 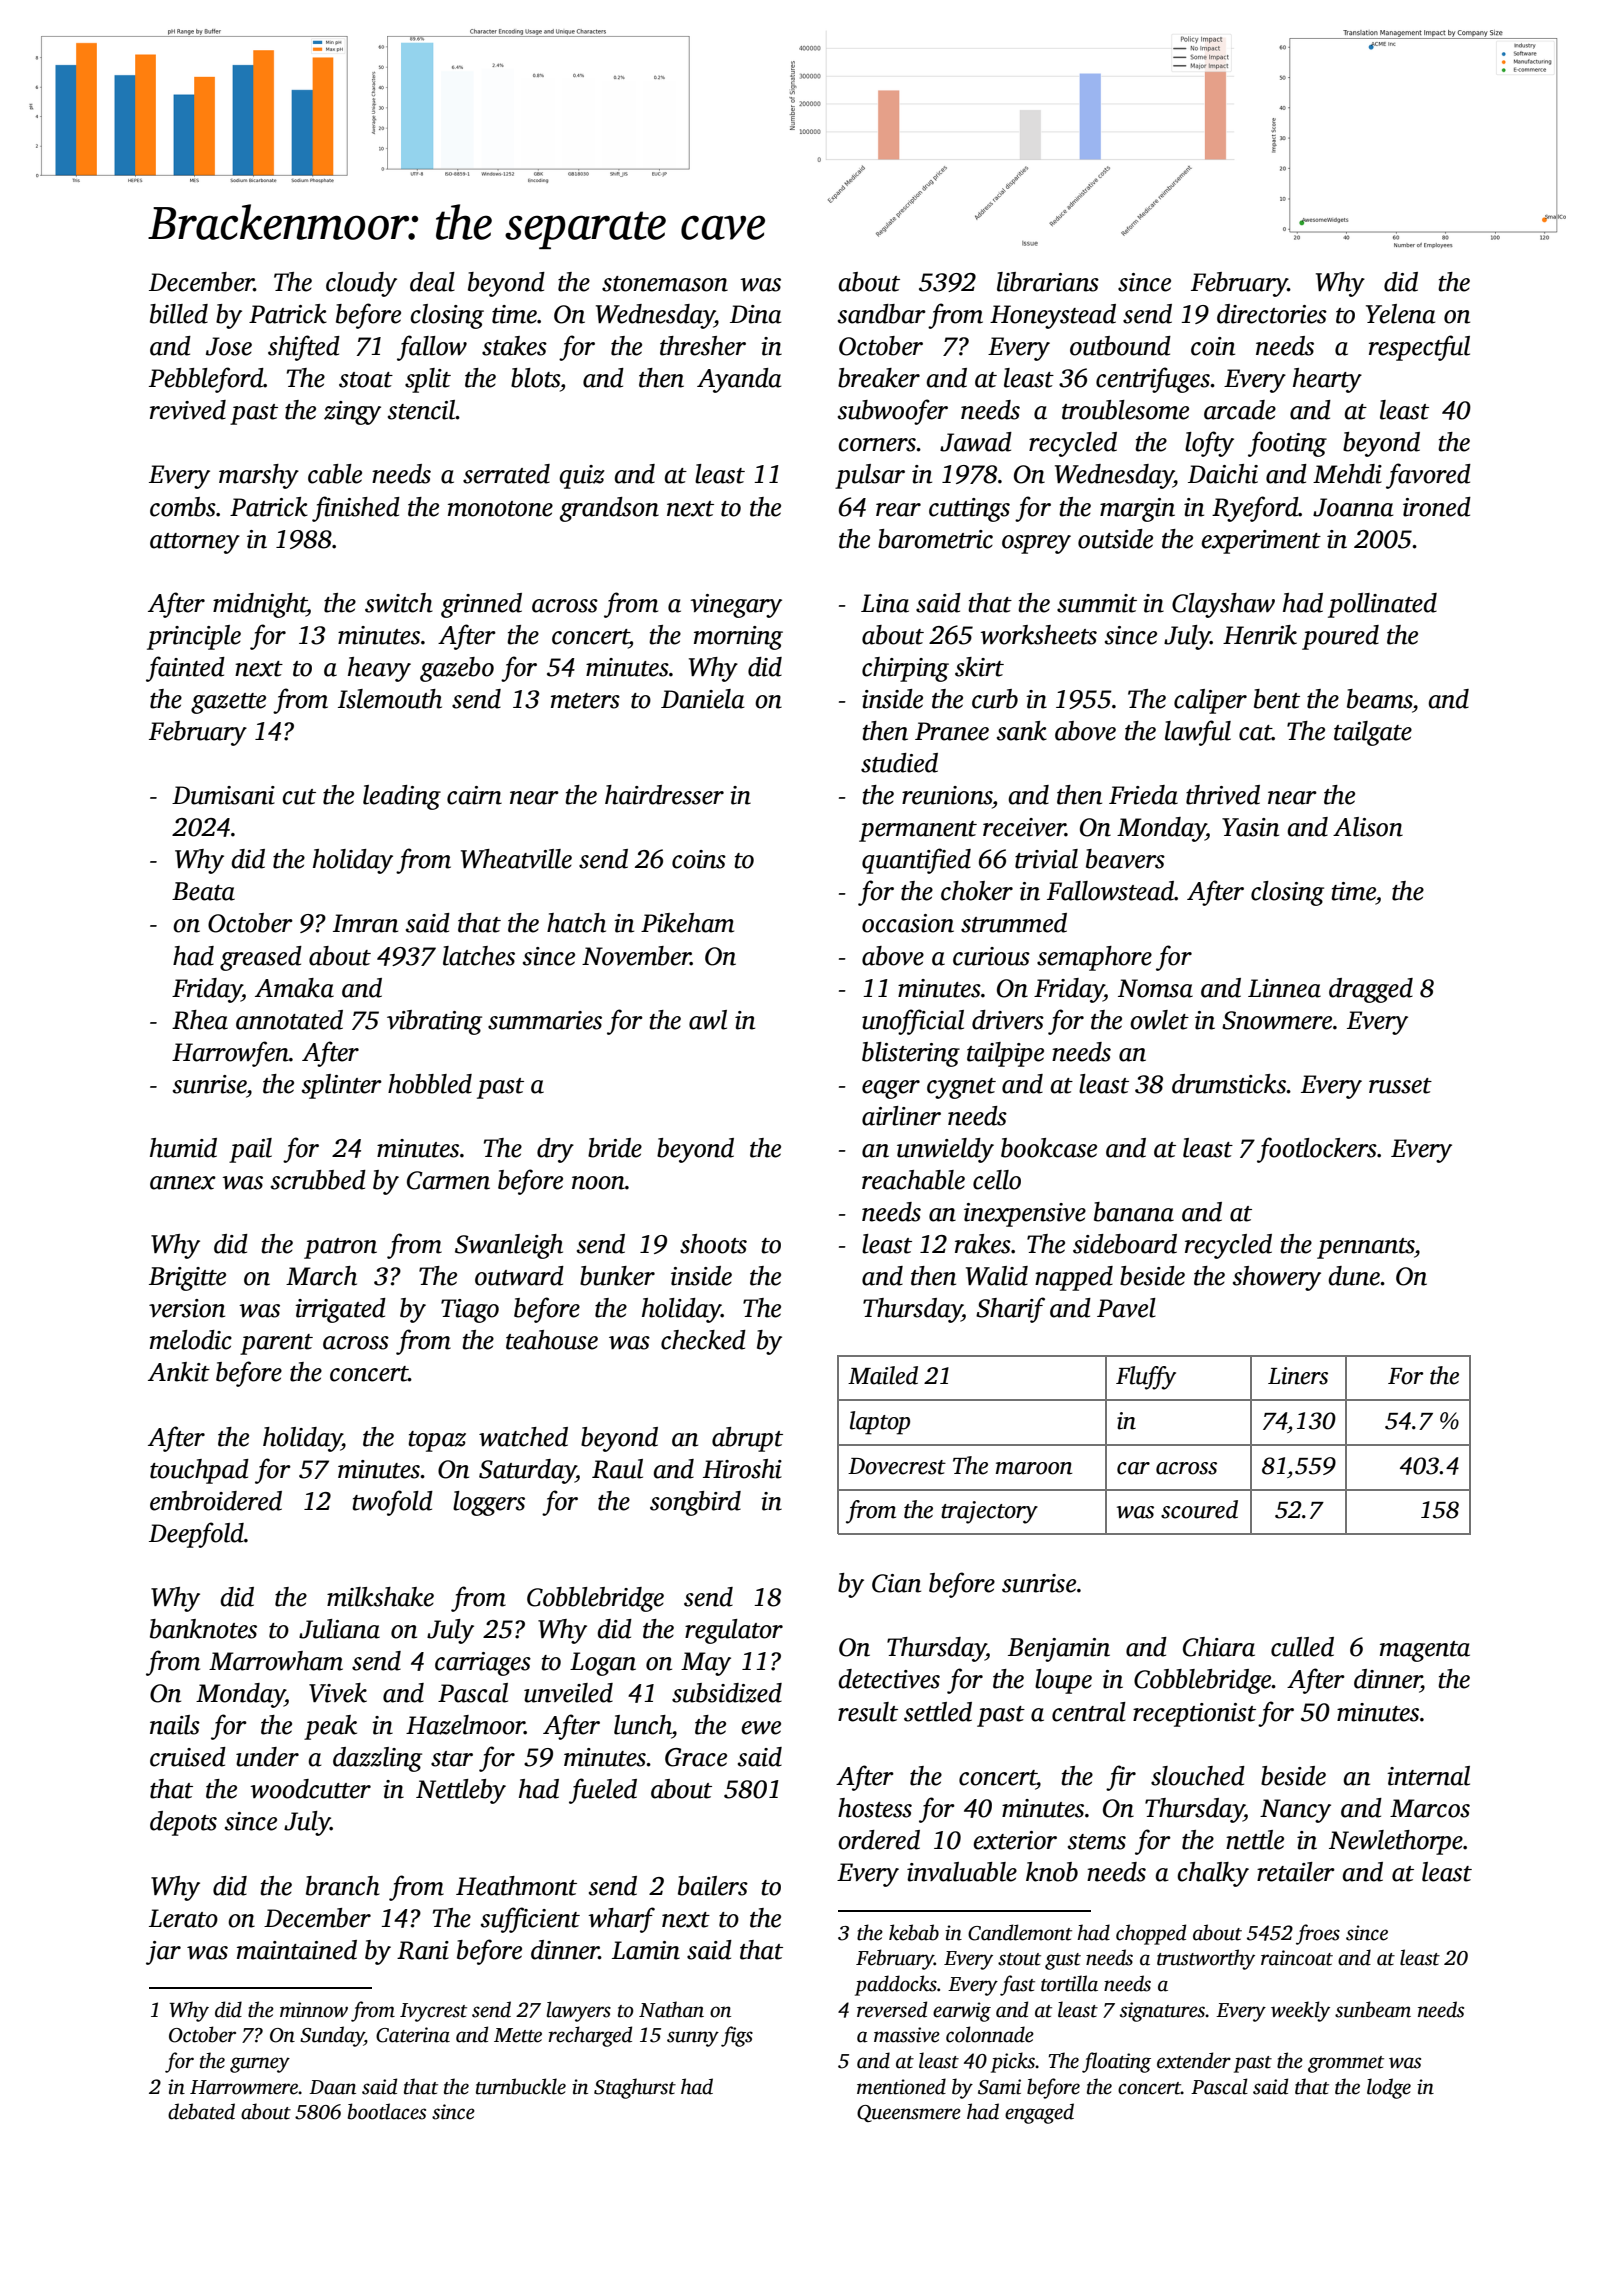 I want to click on Harrowmere, so click(x=244, y=2087).
